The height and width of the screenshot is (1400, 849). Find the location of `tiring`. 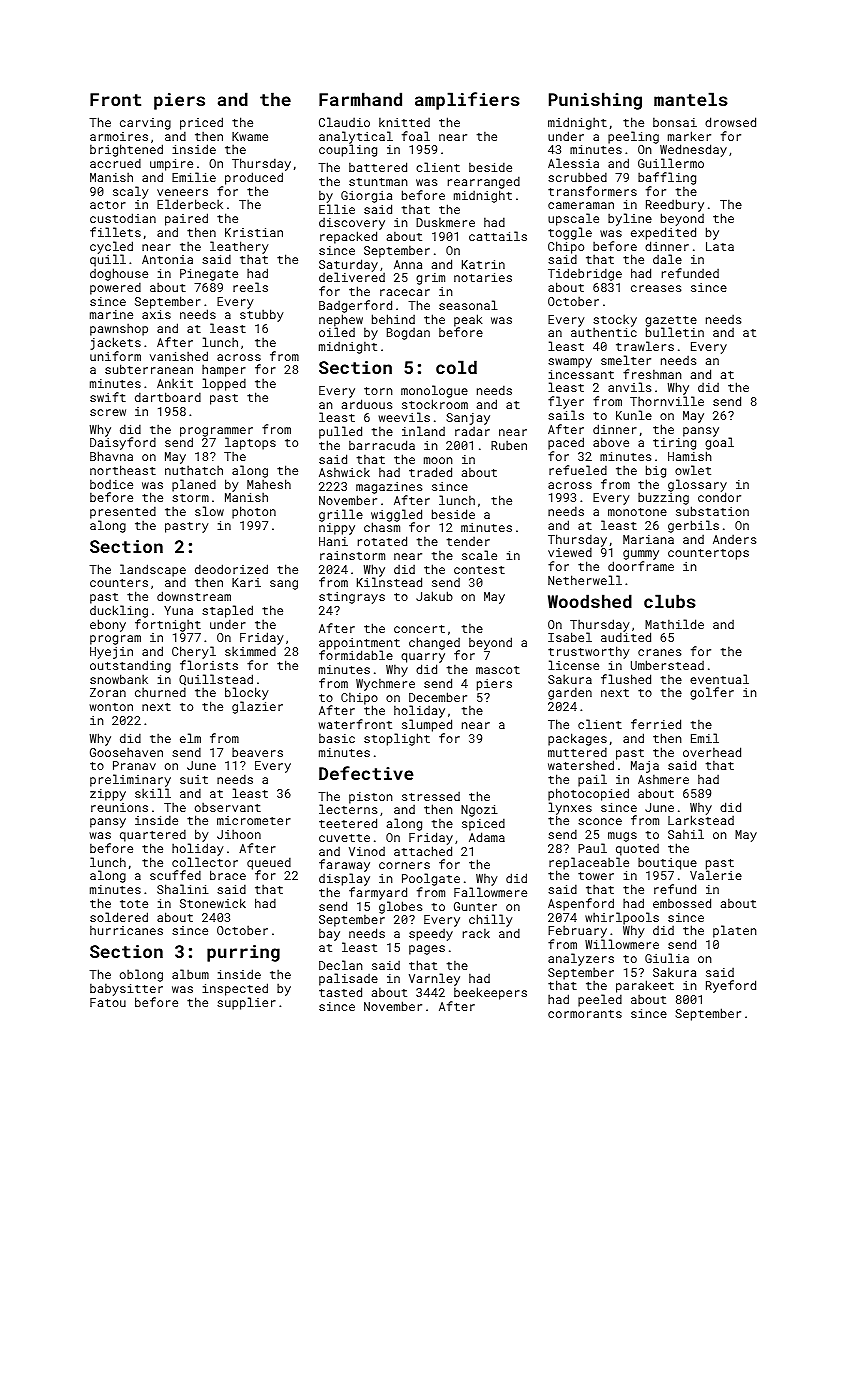

tiring is located at coordinates (674, 444).
